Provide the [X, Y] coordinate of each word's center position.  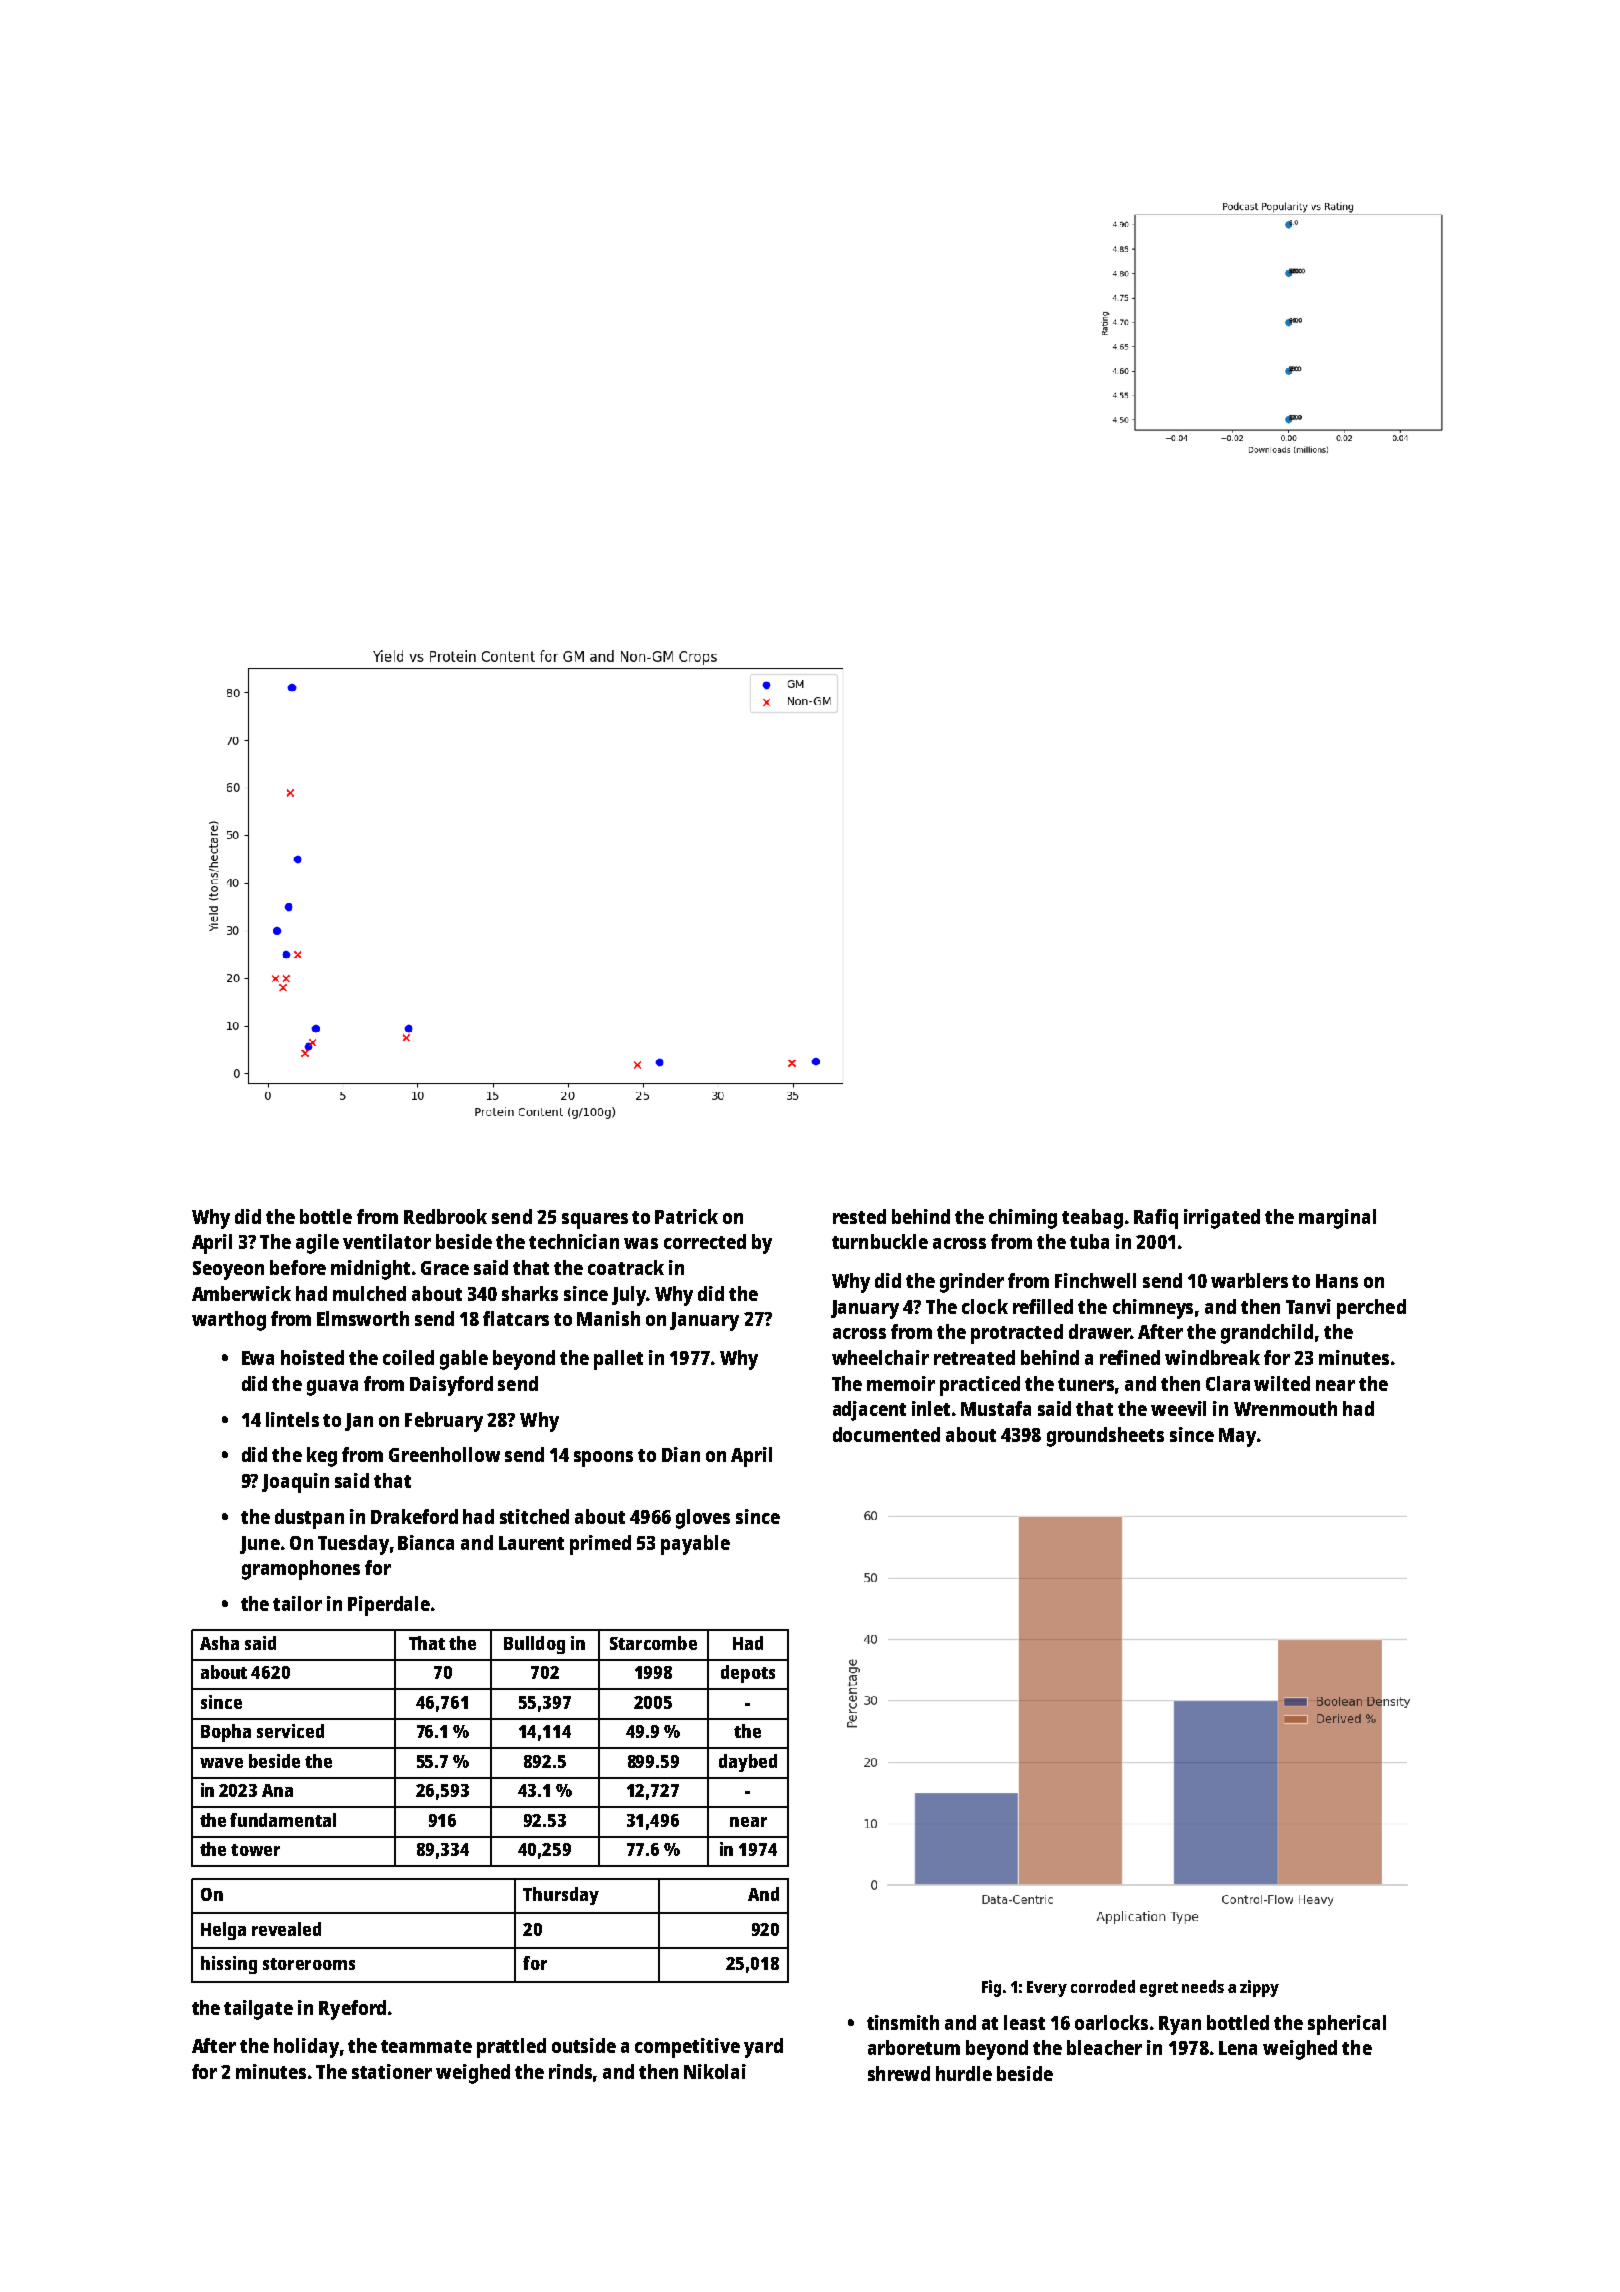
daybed [748, 1763]
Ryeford [352, 2010]
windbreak [1212, 1357]
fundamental [283, 1820]
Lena [1238, 2048]
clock [985, 1306]
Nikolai [715, 2071]
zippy [1259, 1988]
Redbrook [445, 1216]
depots [748, 1674]
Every [1047, 1989]
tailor [297, 1603]
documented [886, 1434]
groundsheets [1105, 1437]
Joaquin [295, 1483]
